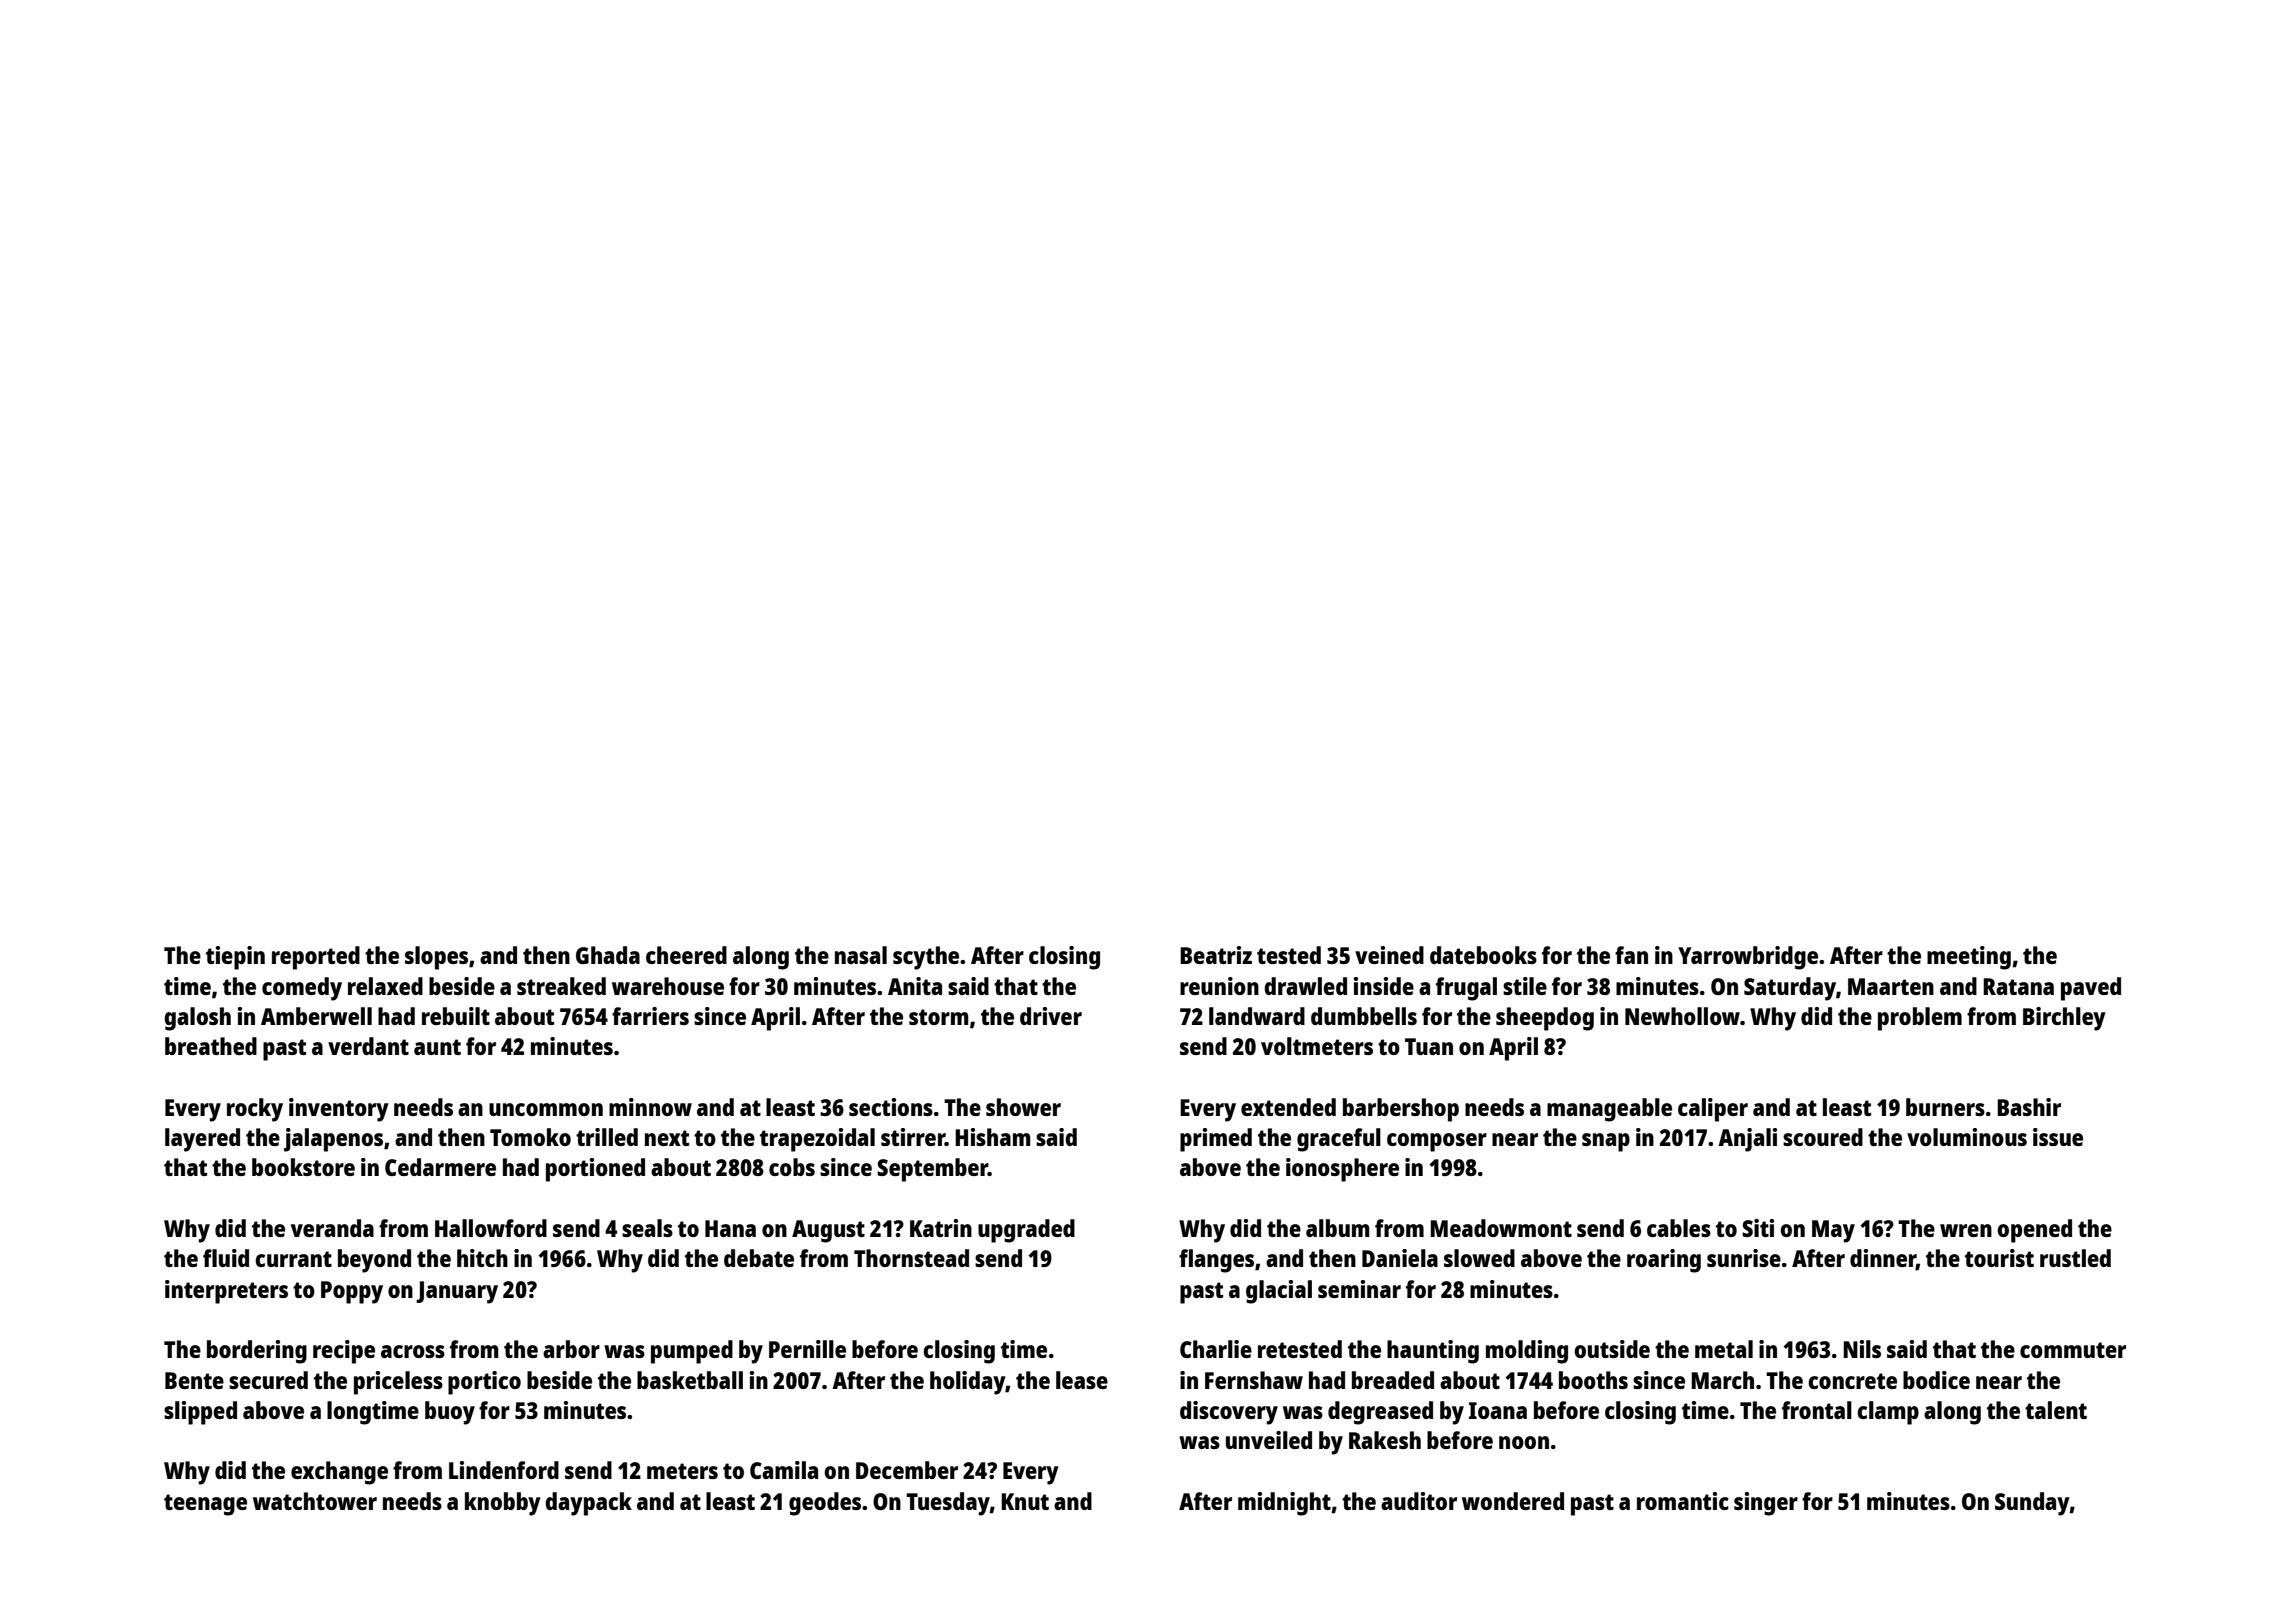 The width and height of the screenshot is (2292, 1620). Describe the element at coordinates (315, 1501) in the screenshot. I see `watchtower` at that location.
